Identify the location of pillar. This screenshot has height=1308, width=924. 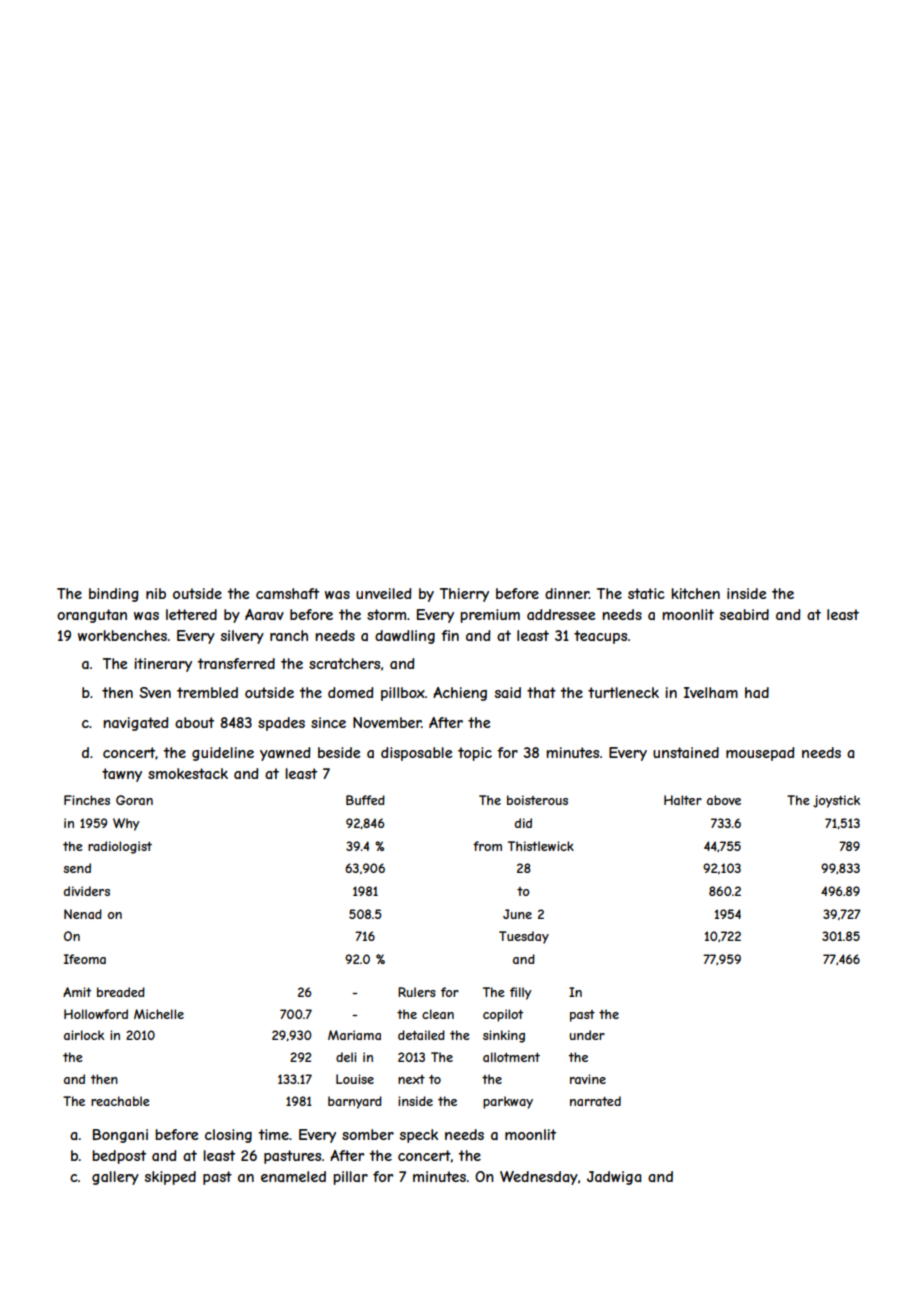
(350, 1178).
